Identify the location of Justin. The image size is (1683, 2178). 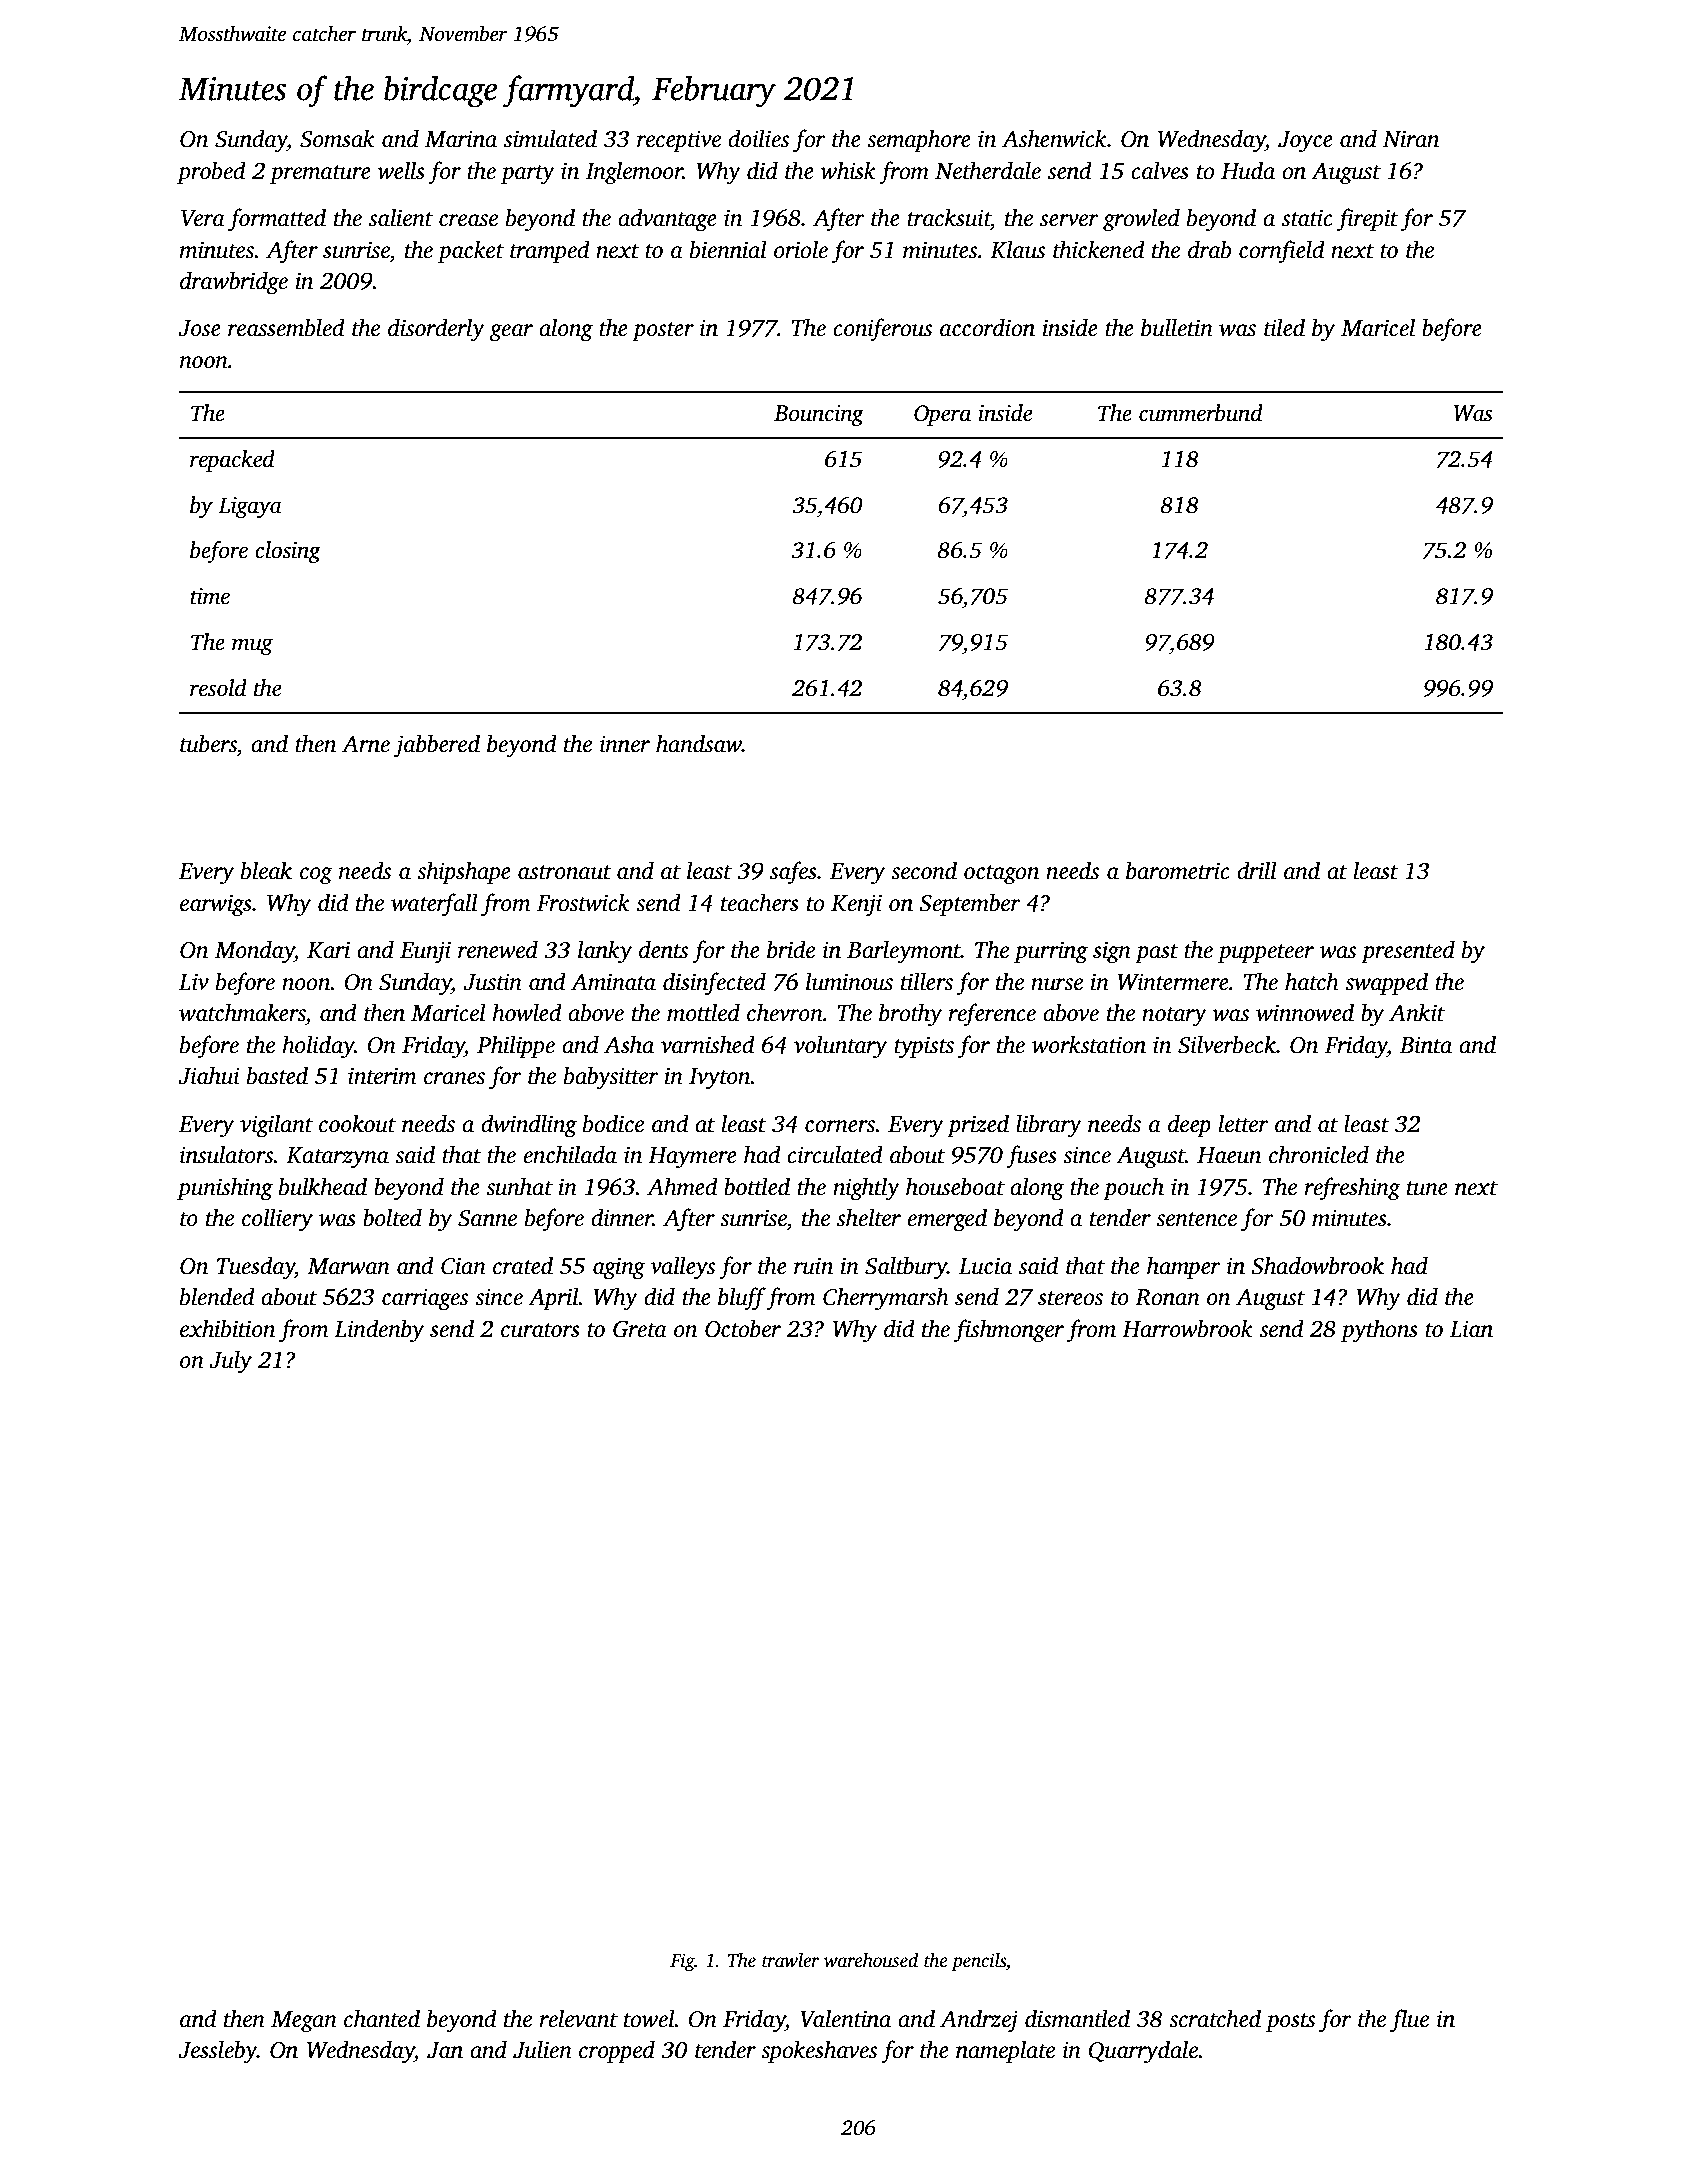
(493, 982).
